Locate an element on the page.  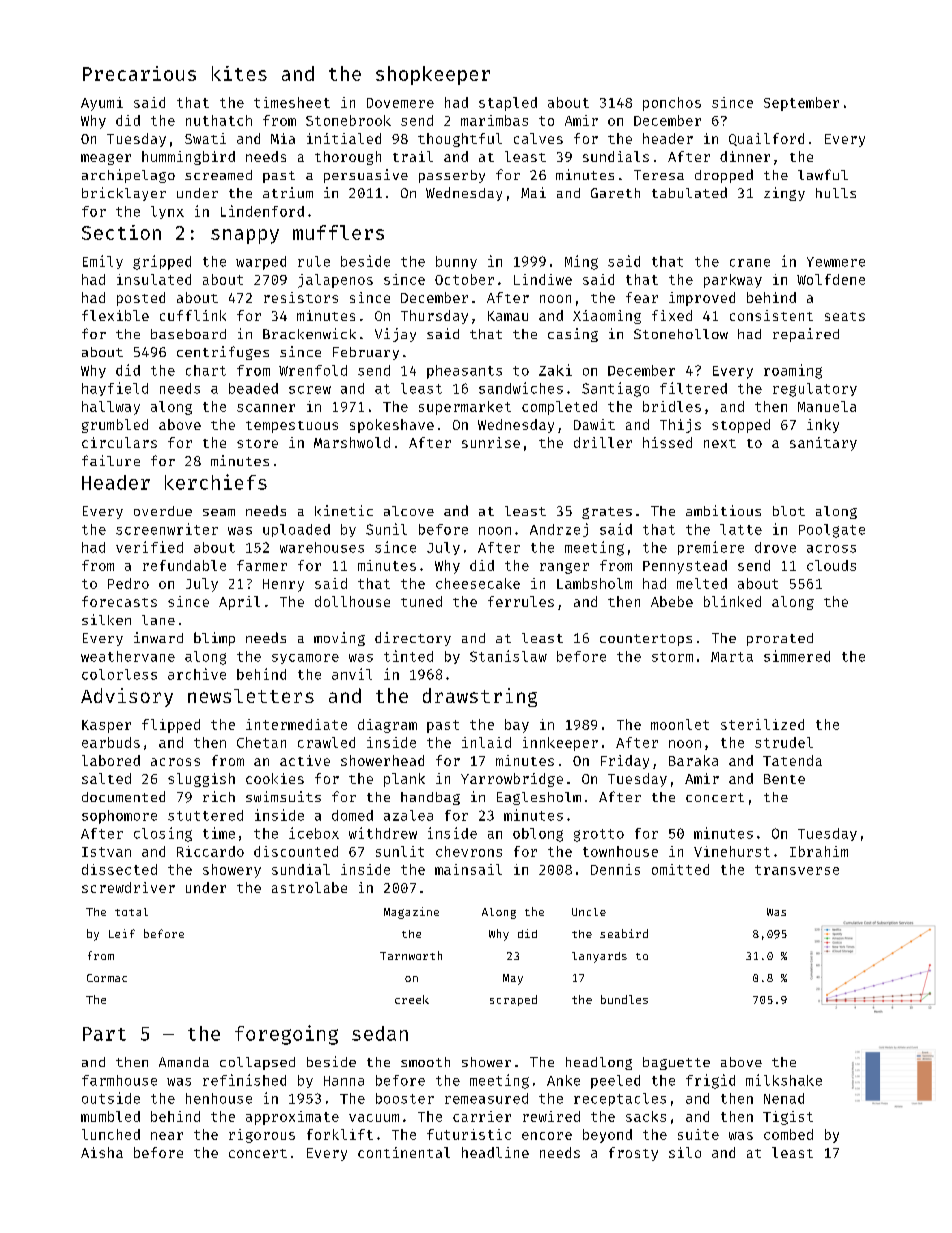
silo is located at coordinates (685, 1152).
